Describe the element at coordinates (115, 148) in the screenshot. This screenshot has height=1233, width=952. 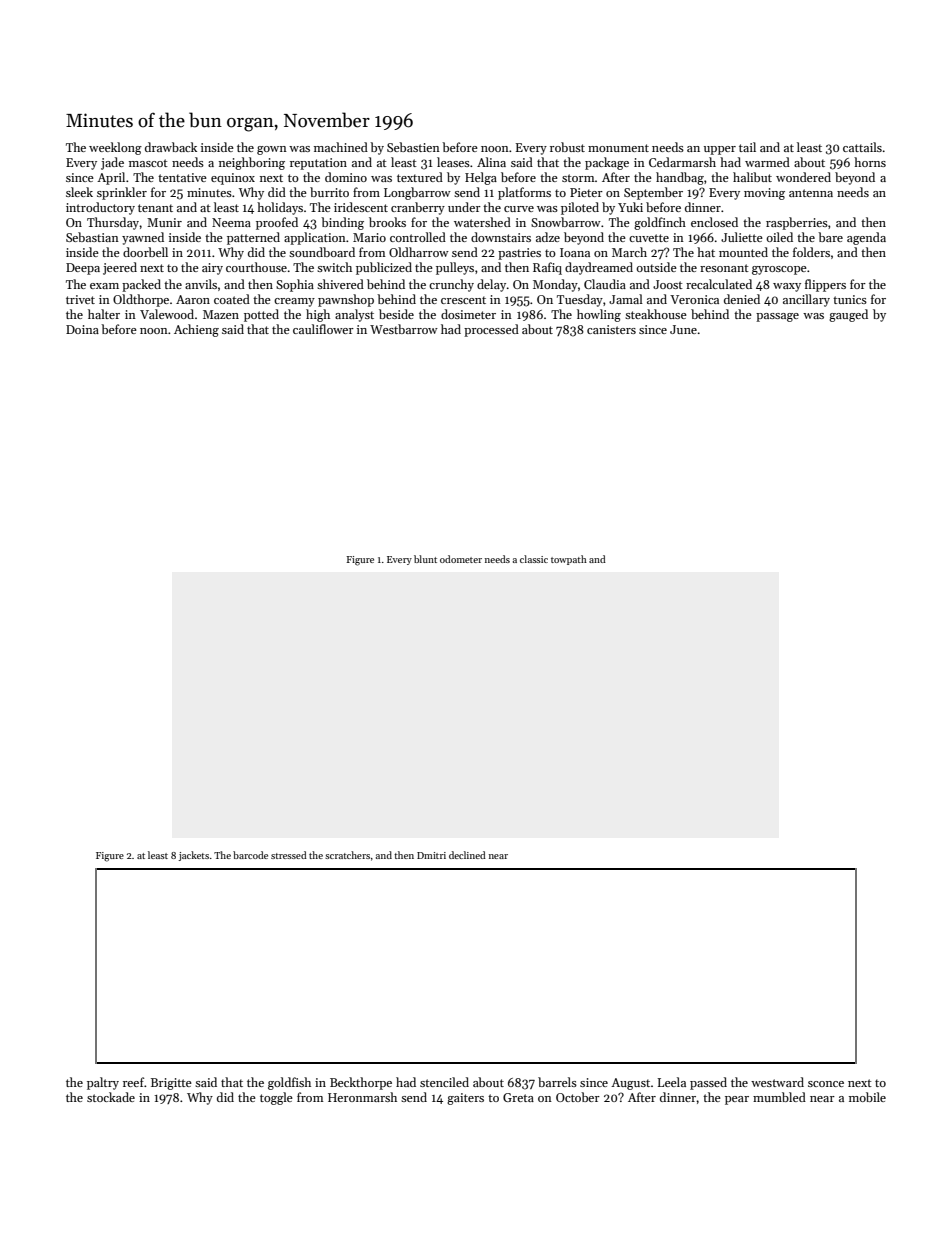
I see `weeklong` at that location.
